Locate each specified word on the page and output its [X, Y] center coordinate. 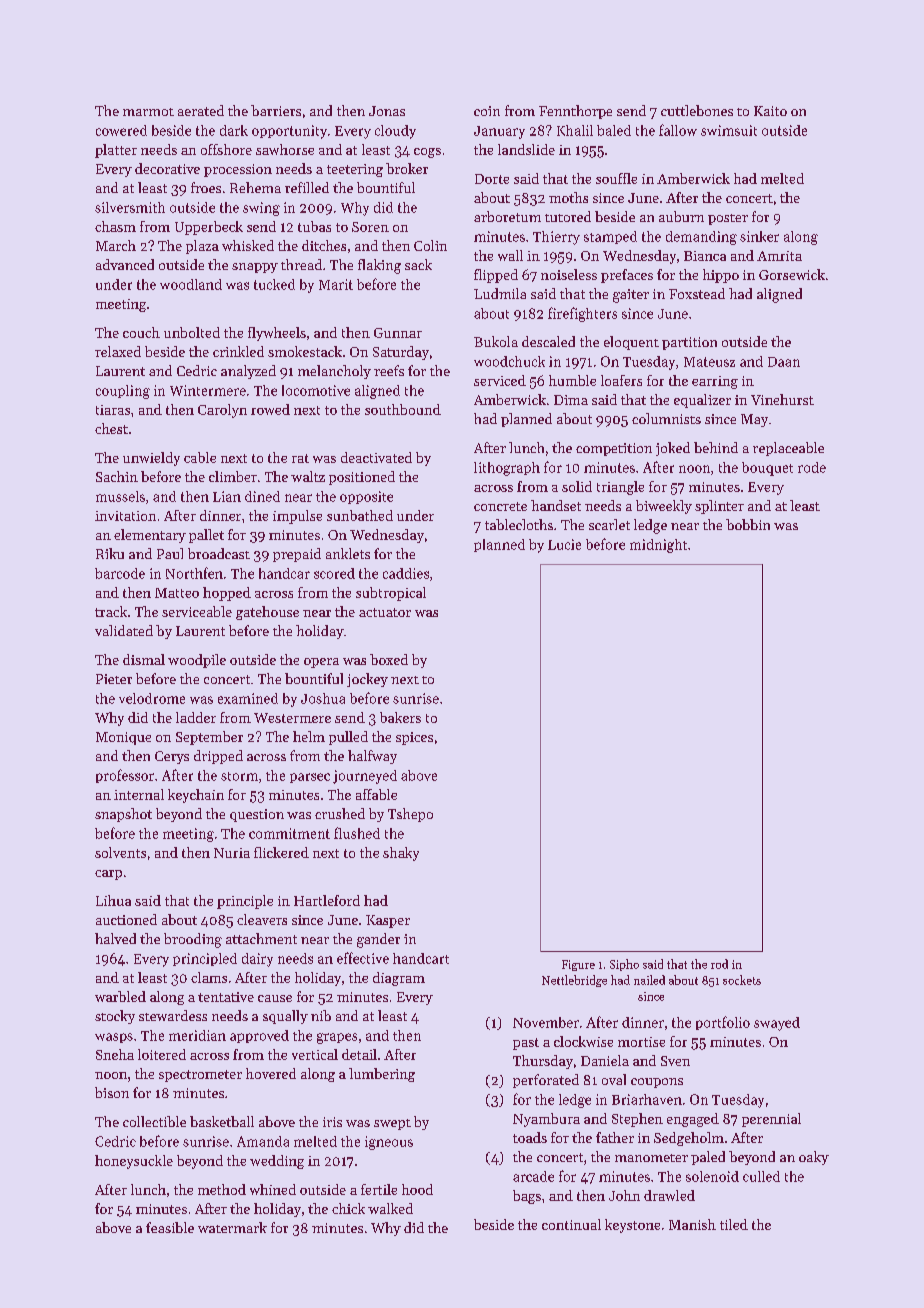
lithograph [507, 469]
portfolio [723, 1023]
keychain [196, 796]
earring [715, 382]
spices [414, 738]
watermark [232, 1227]
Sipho [624, 965]
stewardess [173, 1015]
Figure [578, 965]
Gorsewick [792, 274]
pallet [206, 536]
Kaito [770, 111]
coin [487, 111]
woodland [191, 284]
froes [206, 187]
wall [510, 255]
